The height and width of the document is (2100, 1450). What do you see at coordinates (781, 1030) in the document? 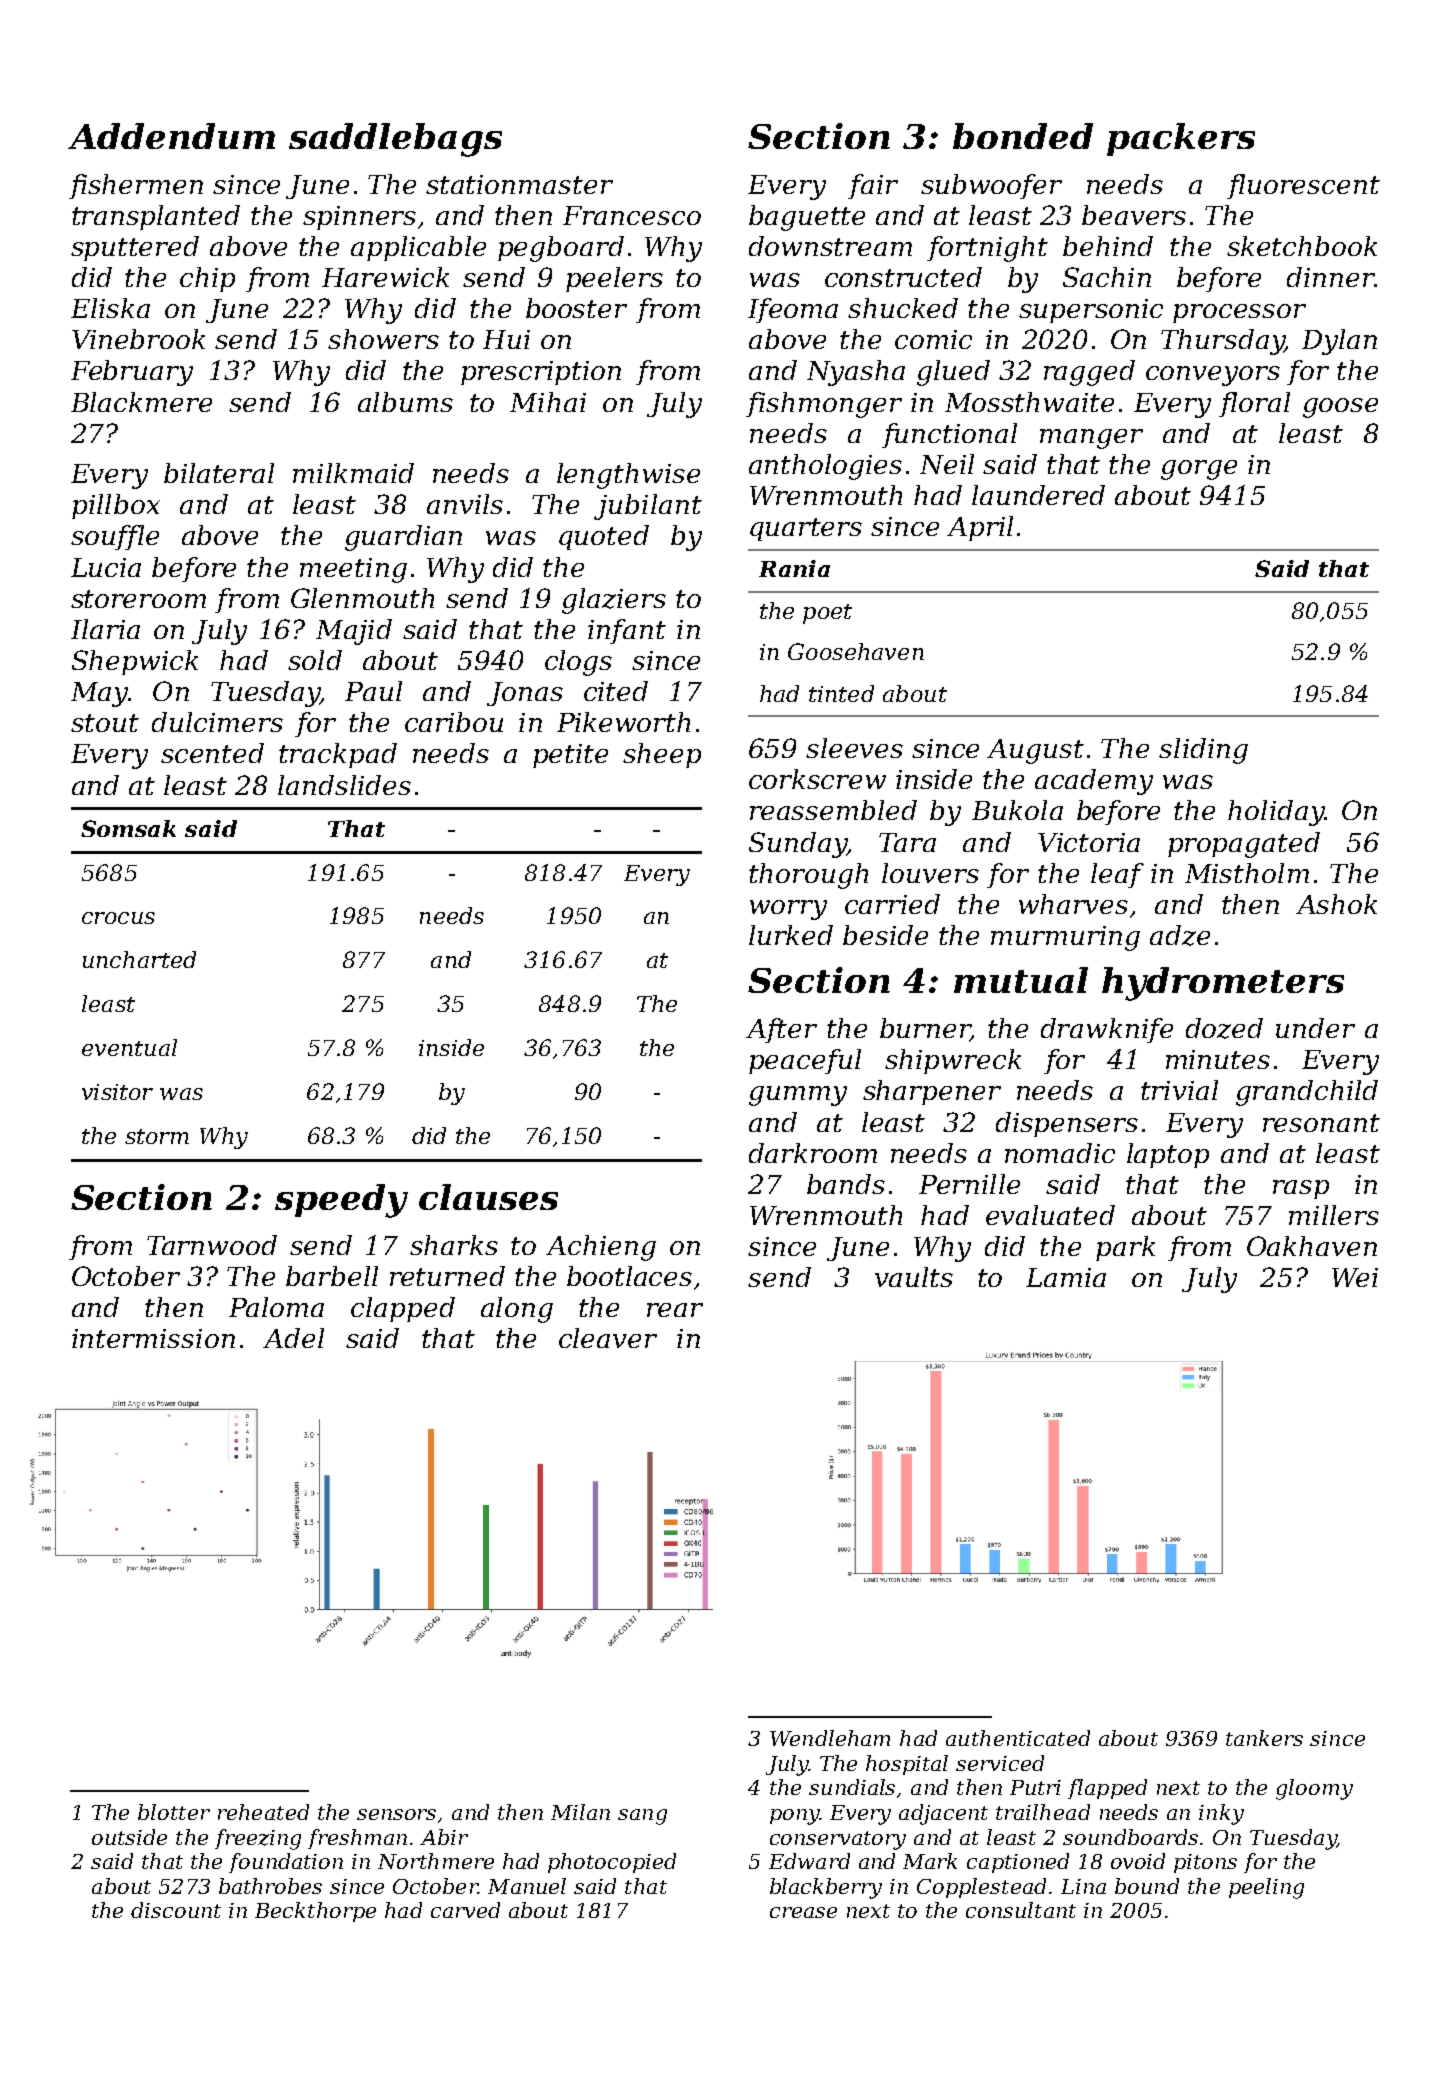
I see `After` at bounding box center [781, 1030].
